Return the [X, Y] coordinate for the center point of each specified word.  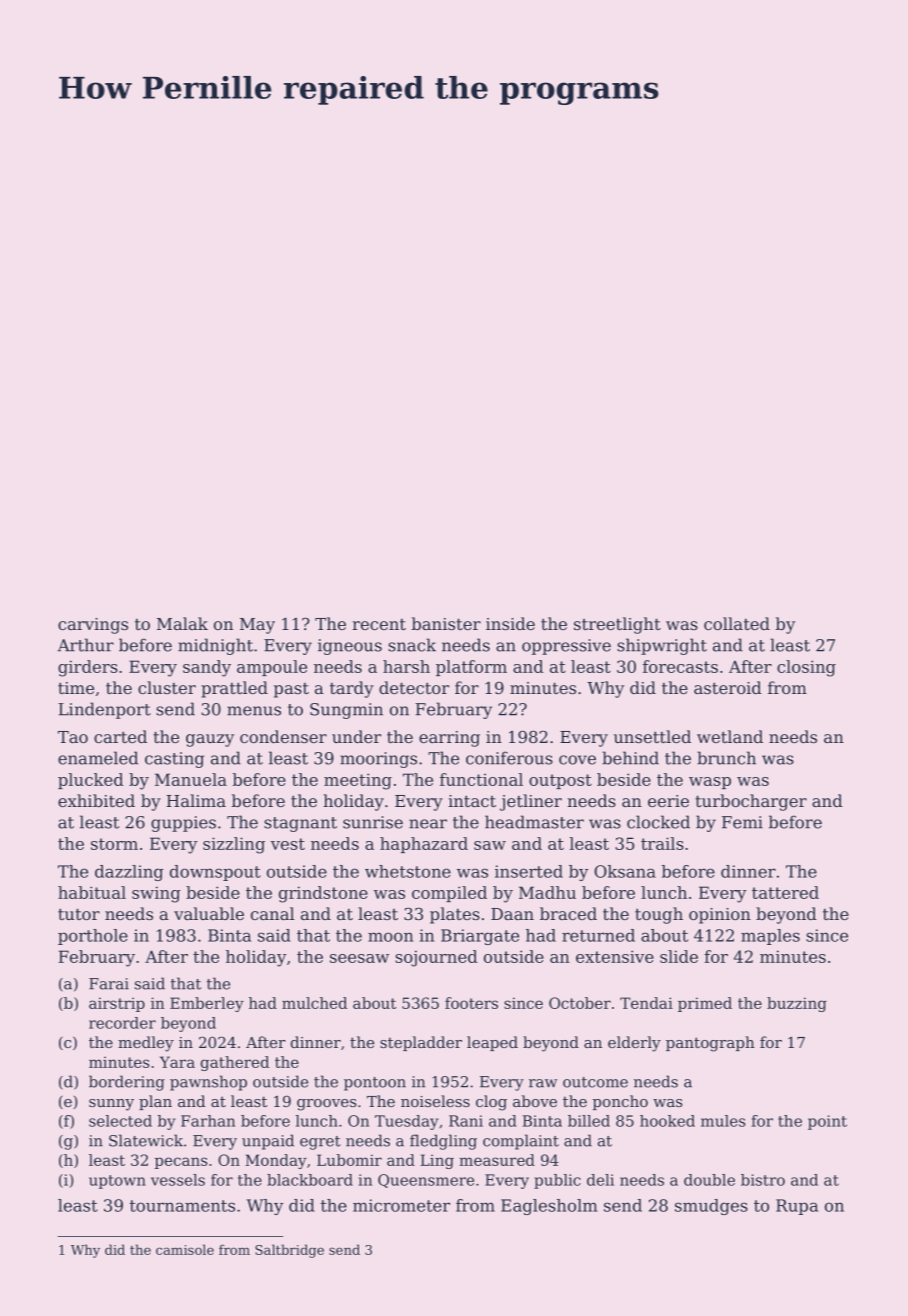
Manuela [191, 779]
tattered [785, 892]
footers [471, 1003]
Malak [182, 623]
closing [806, 668]
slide [679, 956]
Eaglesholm [549, 1207]
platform [471, 668]
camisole [185, 1249]
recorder [122, 1023]
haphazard [424, 845]
